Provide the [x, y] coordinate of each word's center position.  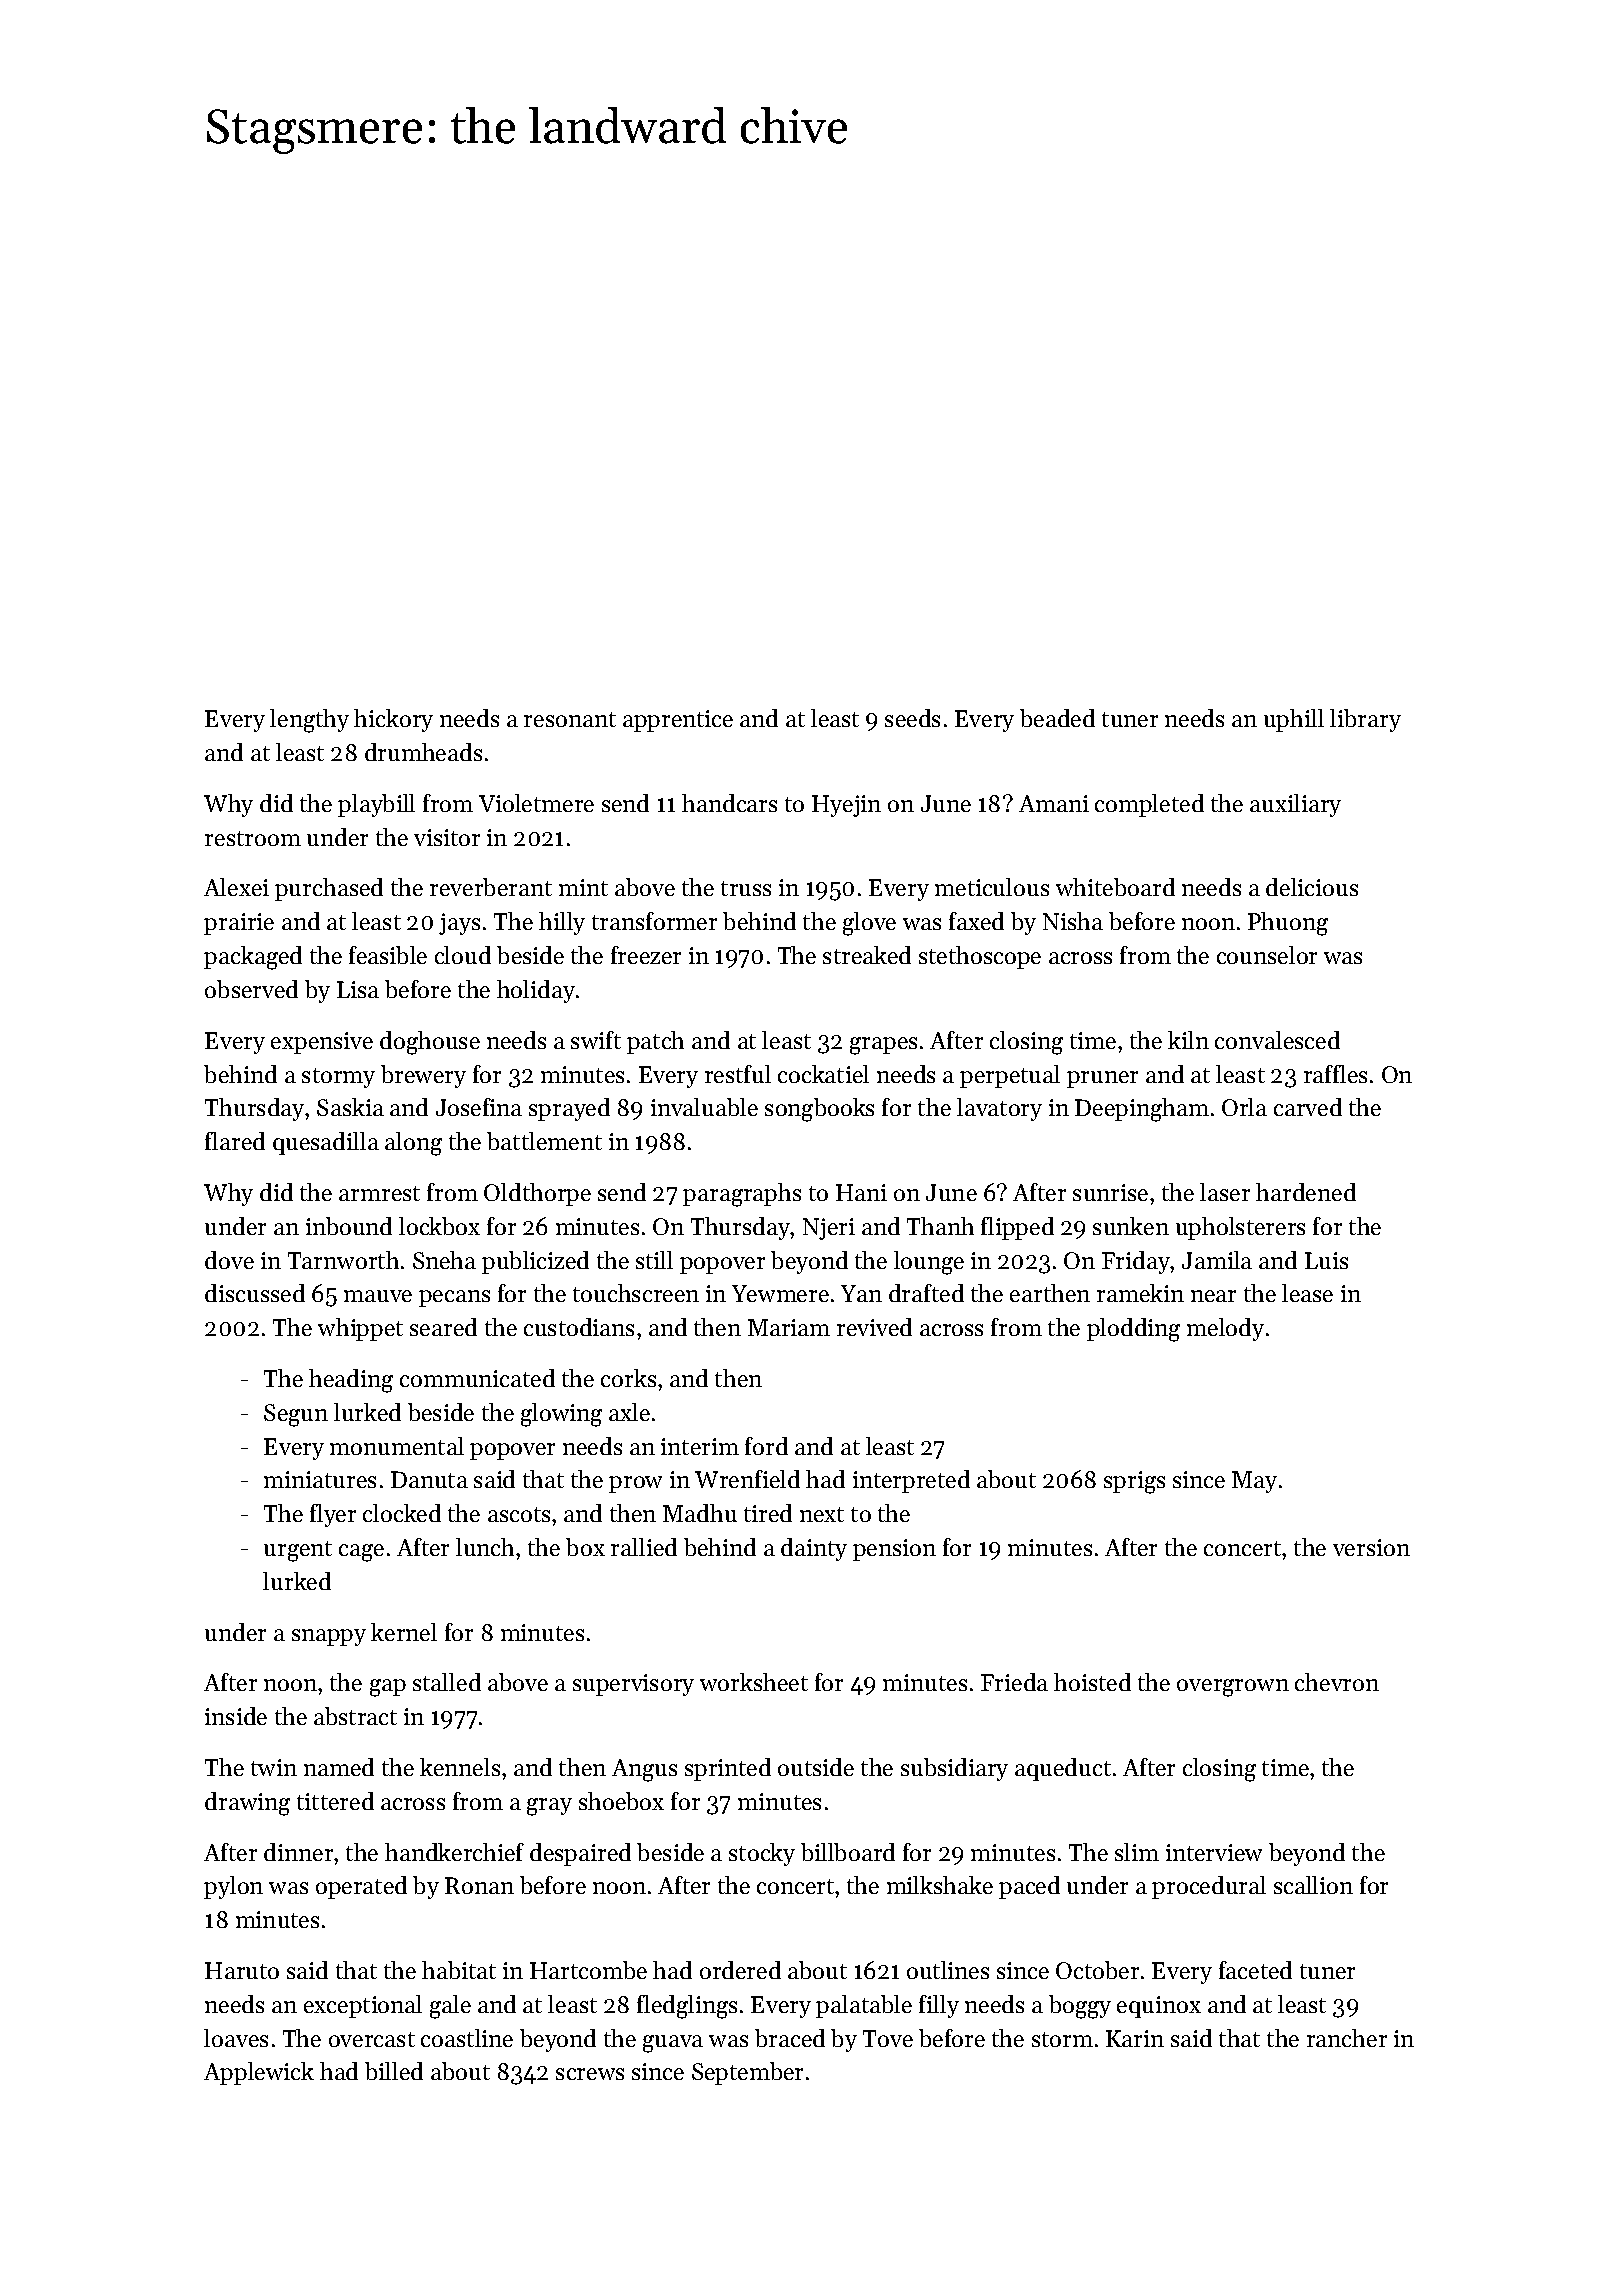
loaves [236, 2038]
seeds [912, 718]
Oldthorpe [537, 1194]
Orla [1244, 1107]
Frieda [1014, 1682]
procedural [1209, 1887]
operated [361, 1887]
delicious [1312, 887]
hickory [393, 720]
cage [361, 1553]
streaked [867, 955]
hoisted [1092, 1682]
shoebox [621, 1801]
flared [235, 1141]
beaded [1057, 718]
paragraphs [742, 1195]
